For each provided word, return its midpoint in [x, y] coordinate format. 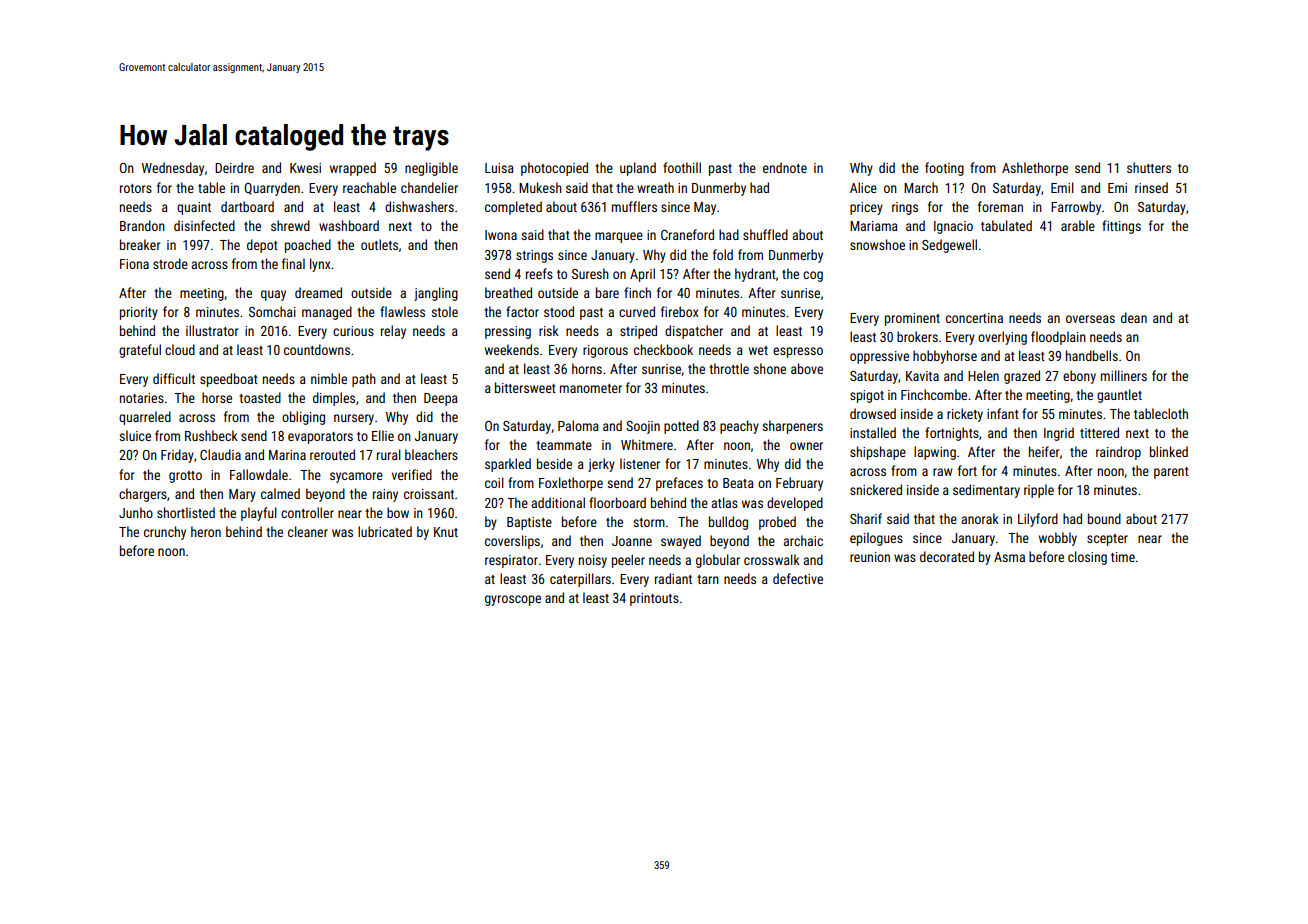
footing [944, 169]
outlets [379, 244]
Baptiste [529, 523]
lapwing [935, 453]
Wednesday [173, 169]
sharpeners [792, 427]
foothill [682, 167]
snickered [876, 489]
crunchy [165, 533]
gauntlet [1119, 396]
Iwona [501, 235]
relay [393, 332]
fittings [1121, 227]
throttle [729, 368]
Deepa [441, 399]
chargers [143, 495]
